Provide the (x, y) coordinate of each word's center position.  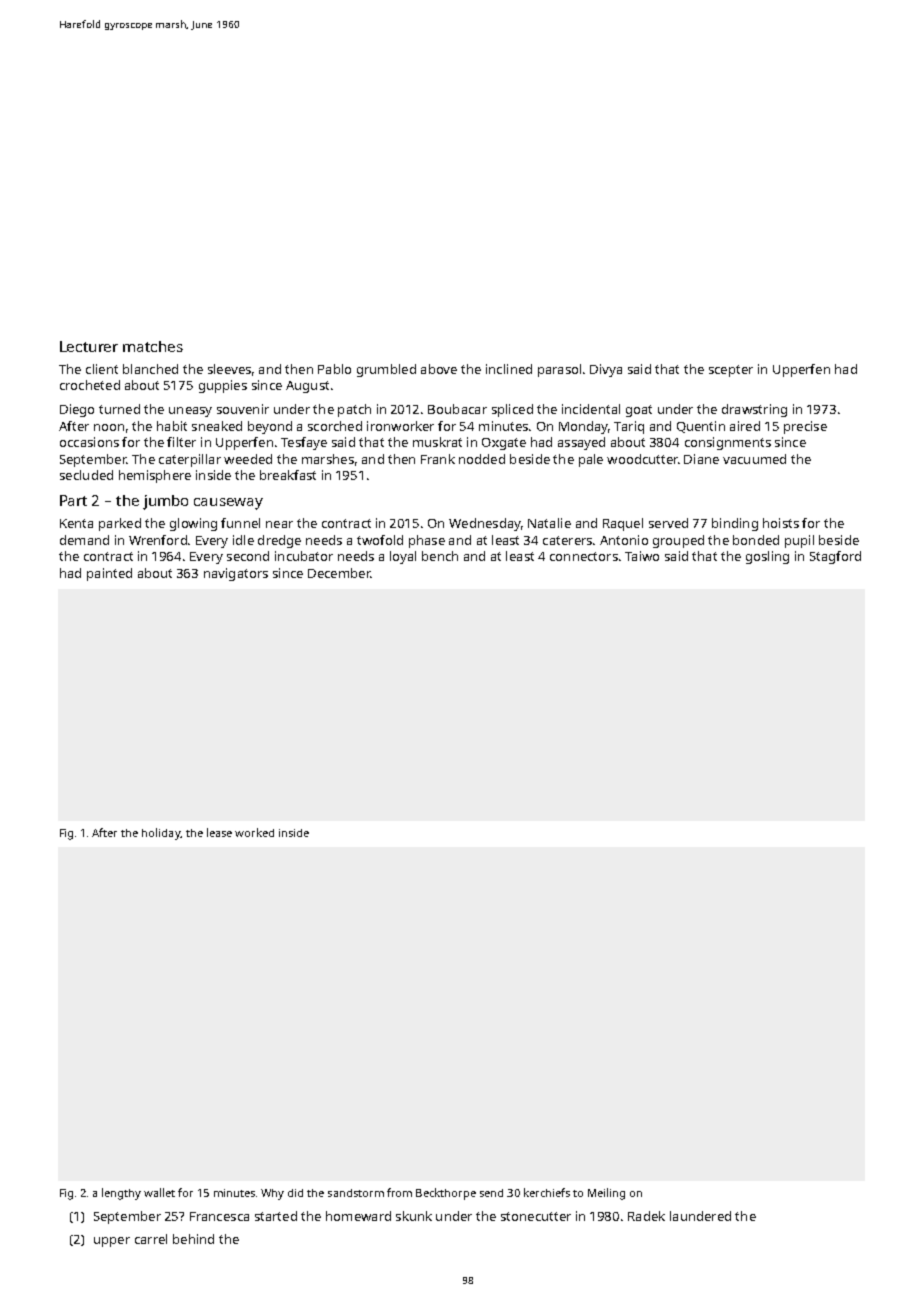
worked (254, 832)
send (491, 1193)
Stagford (835, 557)
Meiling (606, 1194)
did (295, 1193)
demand (84, 540)
